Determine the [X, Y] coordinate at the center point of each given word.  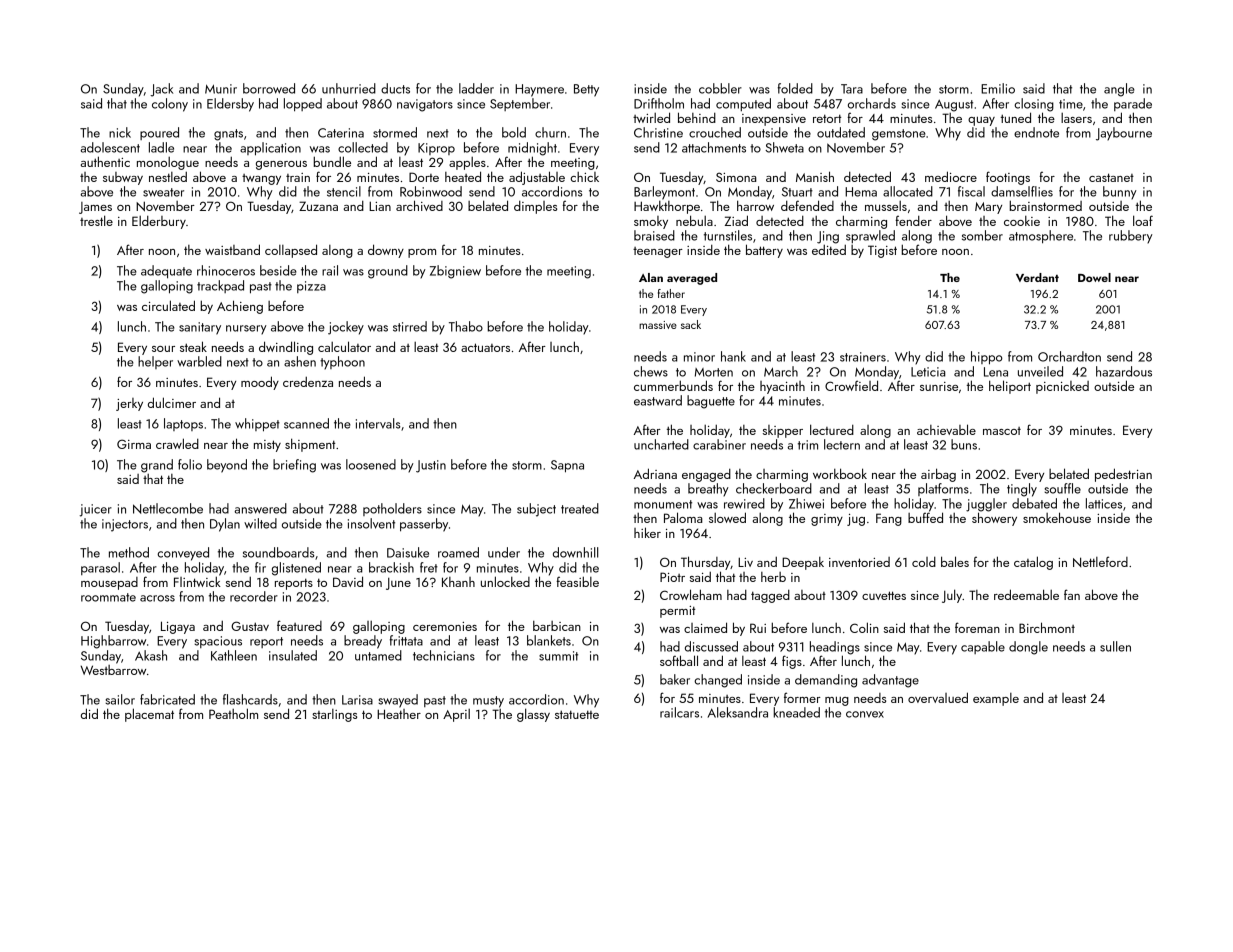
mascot [1002, 431]
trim [808, 445]
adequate [166, 272]
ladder [476, 88]
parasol [100, 568]
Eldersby [230, 105]
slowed [727, 517]
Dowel [1094, 277]
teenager [658, 252]
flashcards [250, 699]
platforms [943, 489]
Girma [134, 444]
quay [981, 121]
